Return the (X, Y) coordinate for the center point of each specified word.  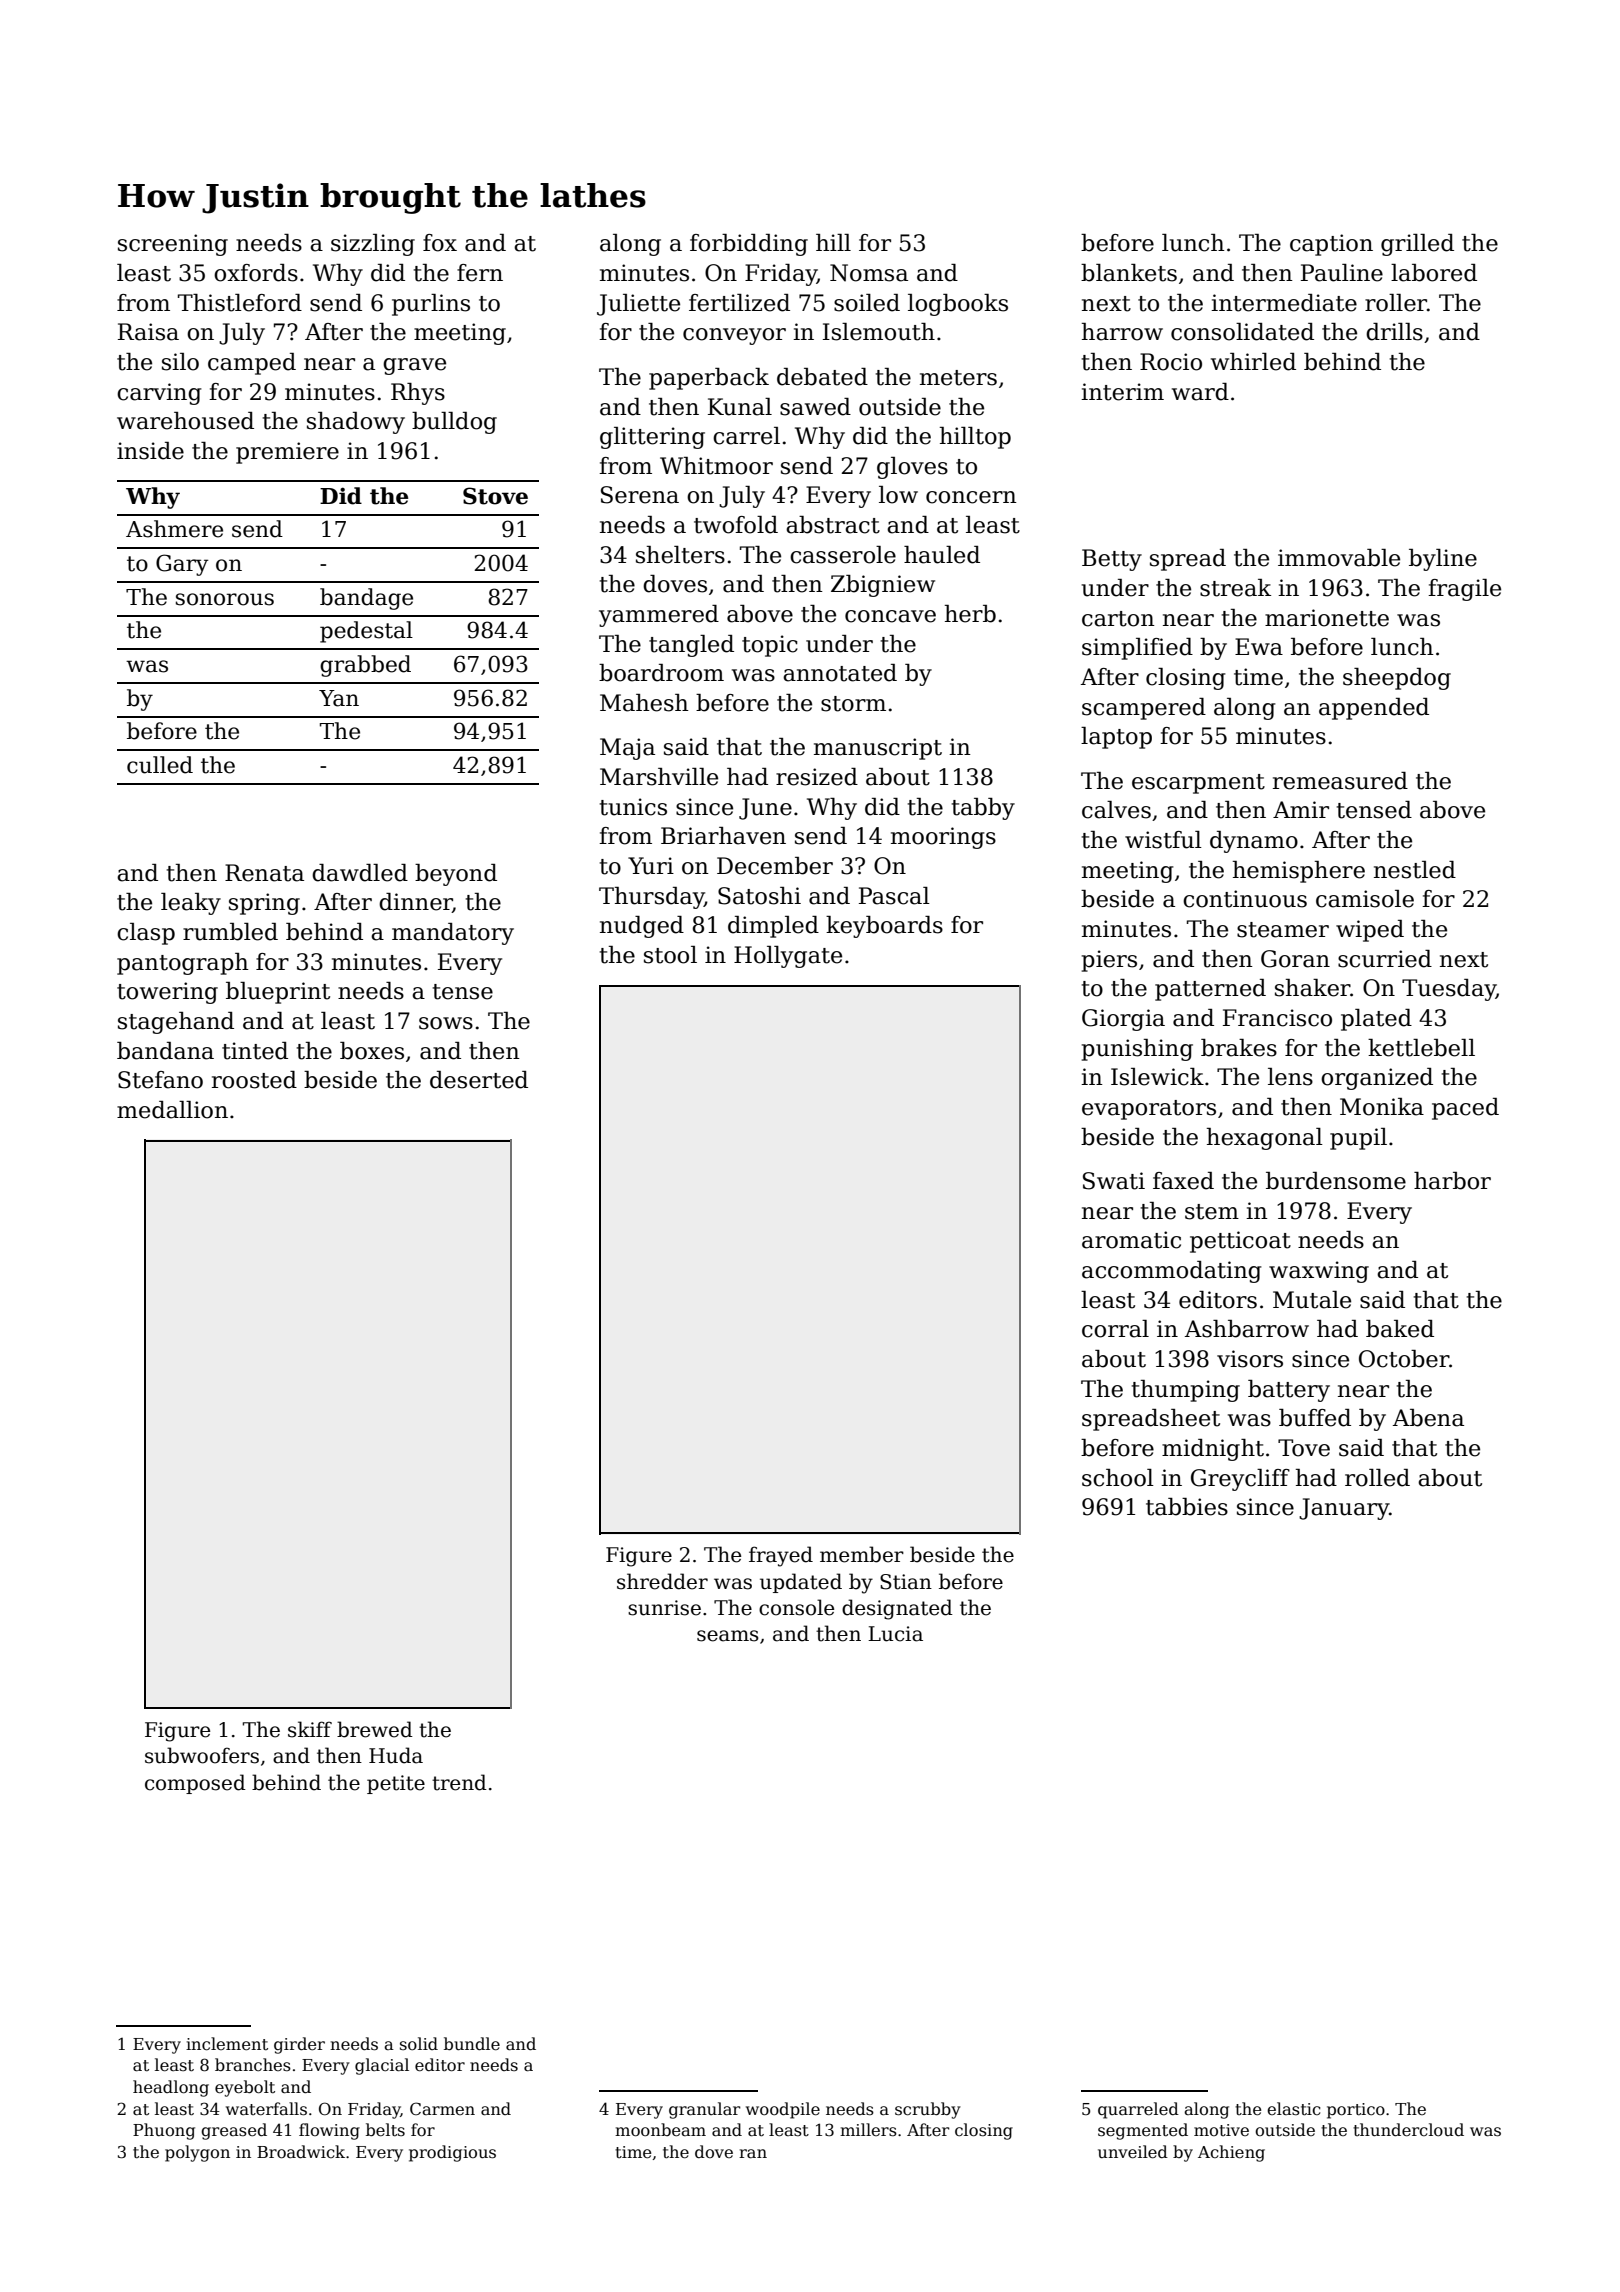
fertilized (739, 303)
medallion (172, 1110)
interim (1122, 392)
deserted (479, 1080)
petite (396, 1784)
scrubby (928, 2110)
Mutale (1312, 1300)
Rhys (418, 394)
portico (1356, 2111)
